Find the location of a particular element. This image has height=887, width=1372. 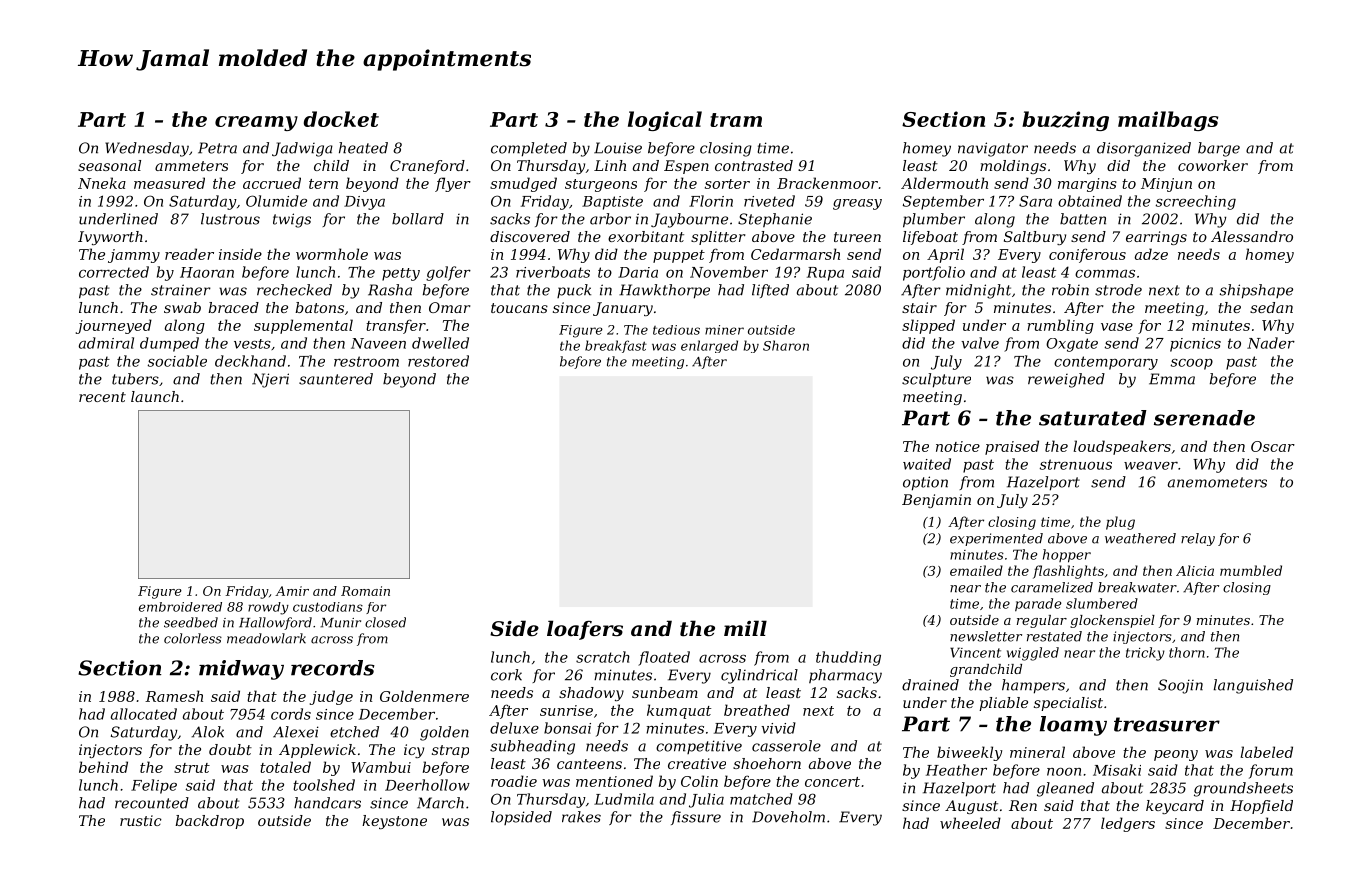

scoop is located at coordinates (1192, 364).
